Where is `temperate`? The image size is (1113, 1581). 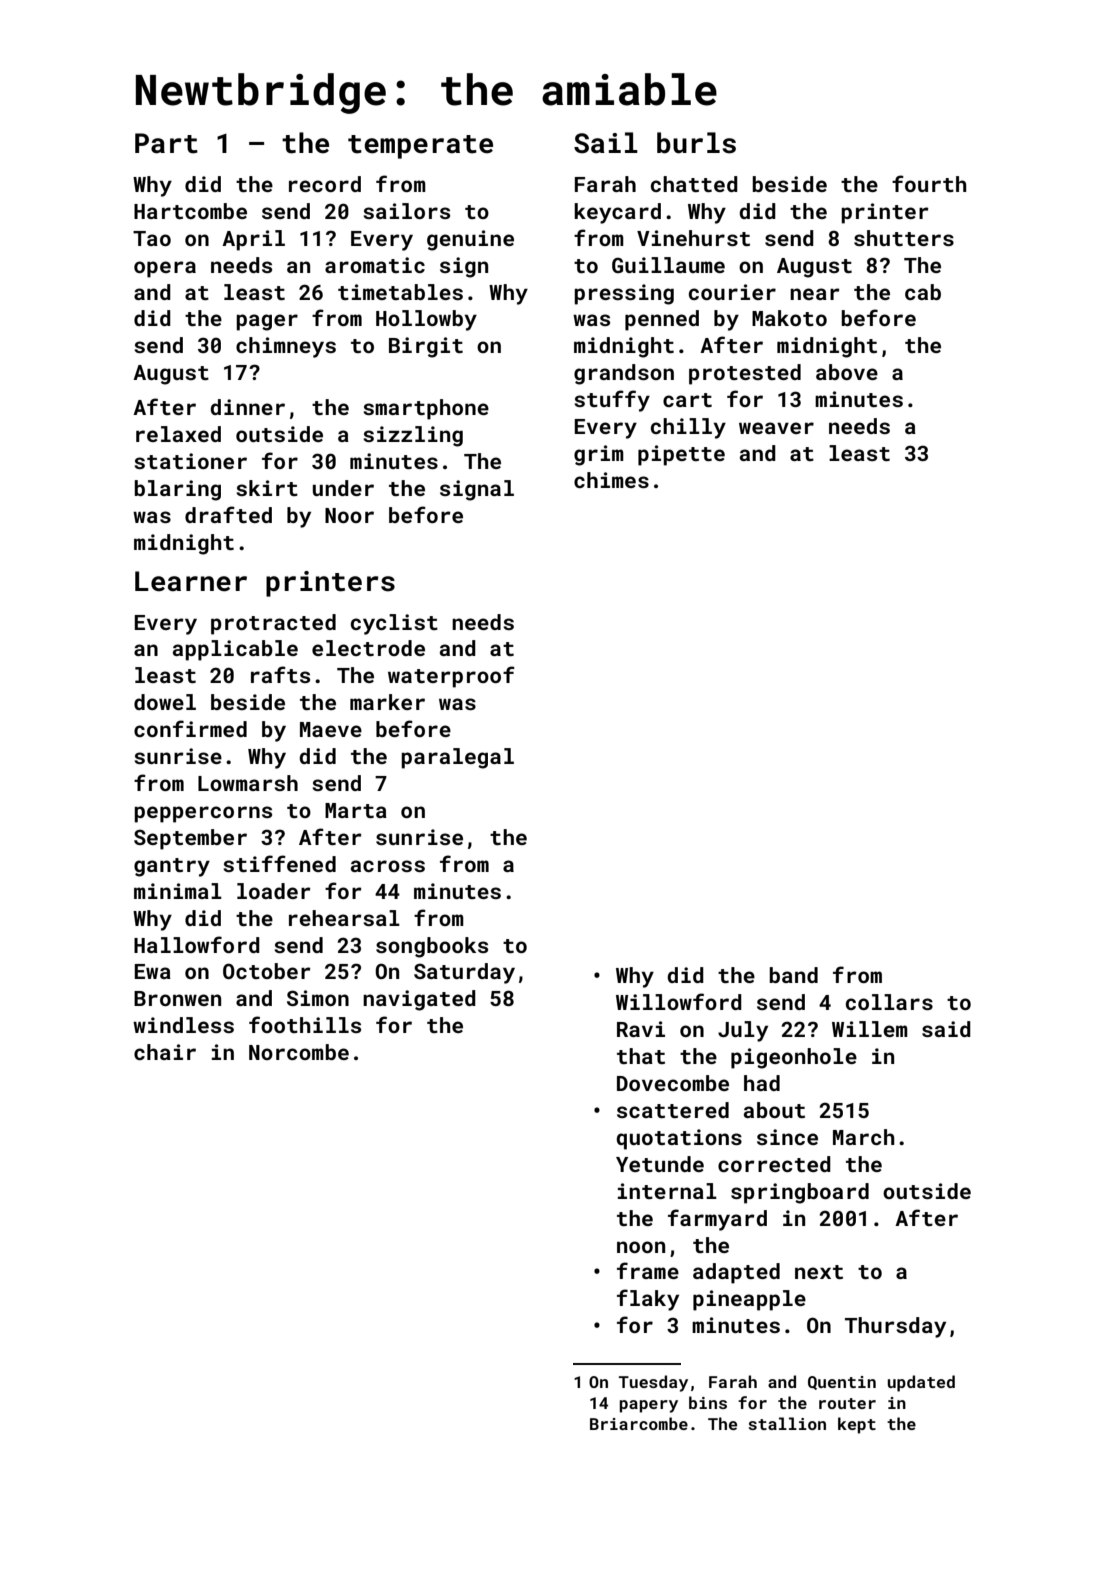 temperate is located at coordinates (420, 147).
